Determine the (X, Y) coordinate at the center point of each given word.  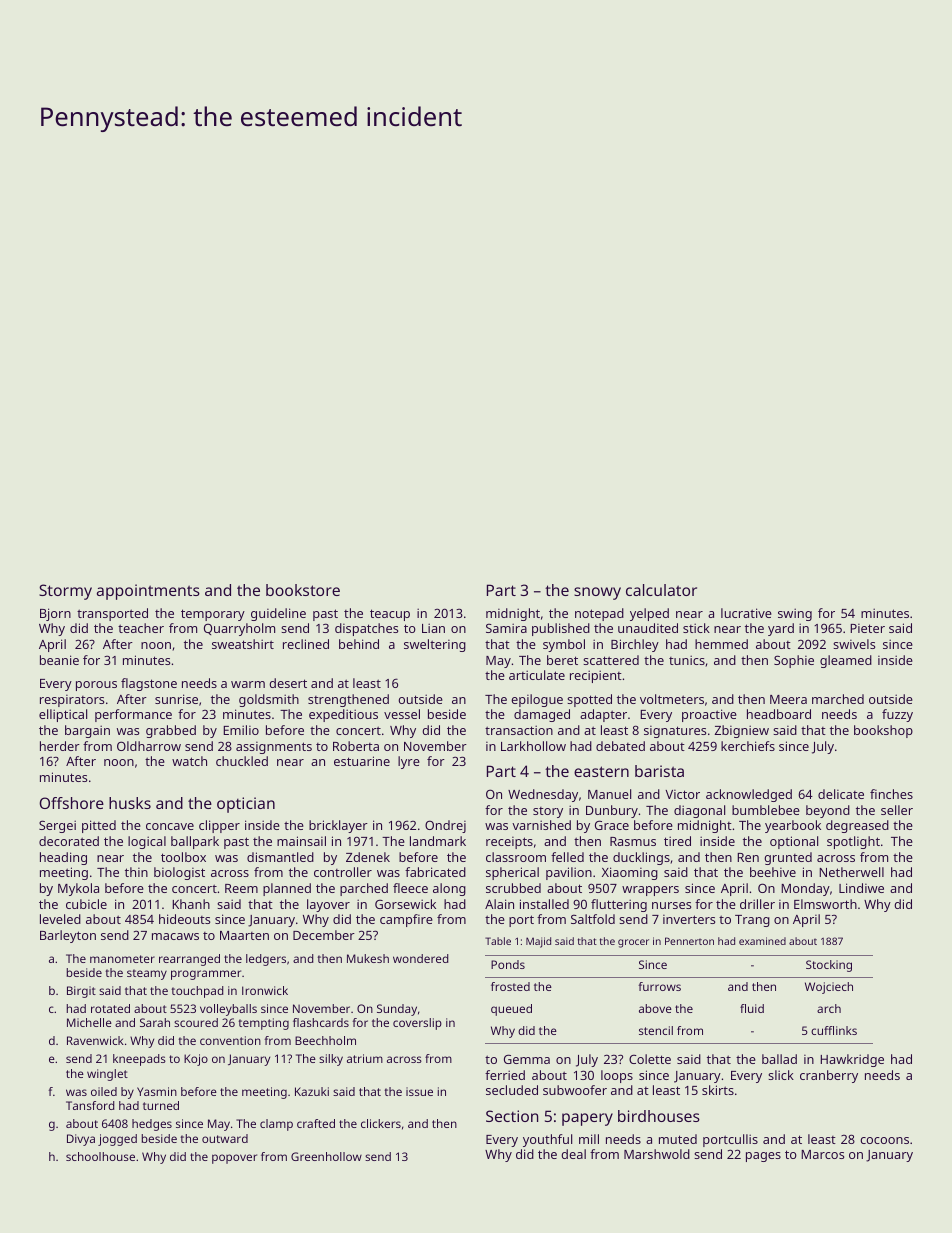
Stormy (65, 592)
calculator (661, 590)
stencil (656, 1030)
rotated (110, 1008)
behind (359, 644)
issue (419, 1091)
